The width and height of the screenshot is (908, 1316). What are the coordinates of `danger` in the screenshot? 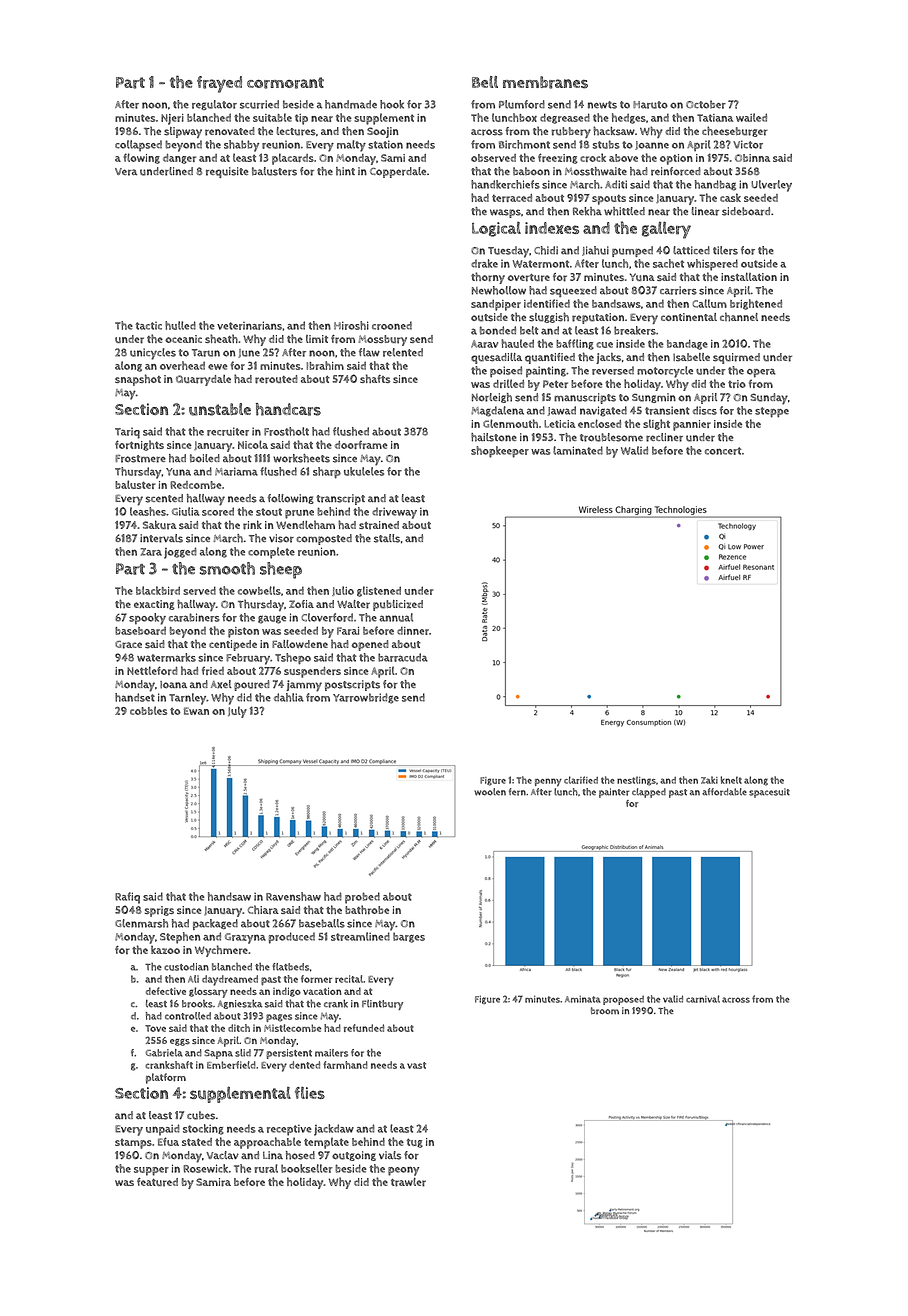 It's located at (179, 159).
